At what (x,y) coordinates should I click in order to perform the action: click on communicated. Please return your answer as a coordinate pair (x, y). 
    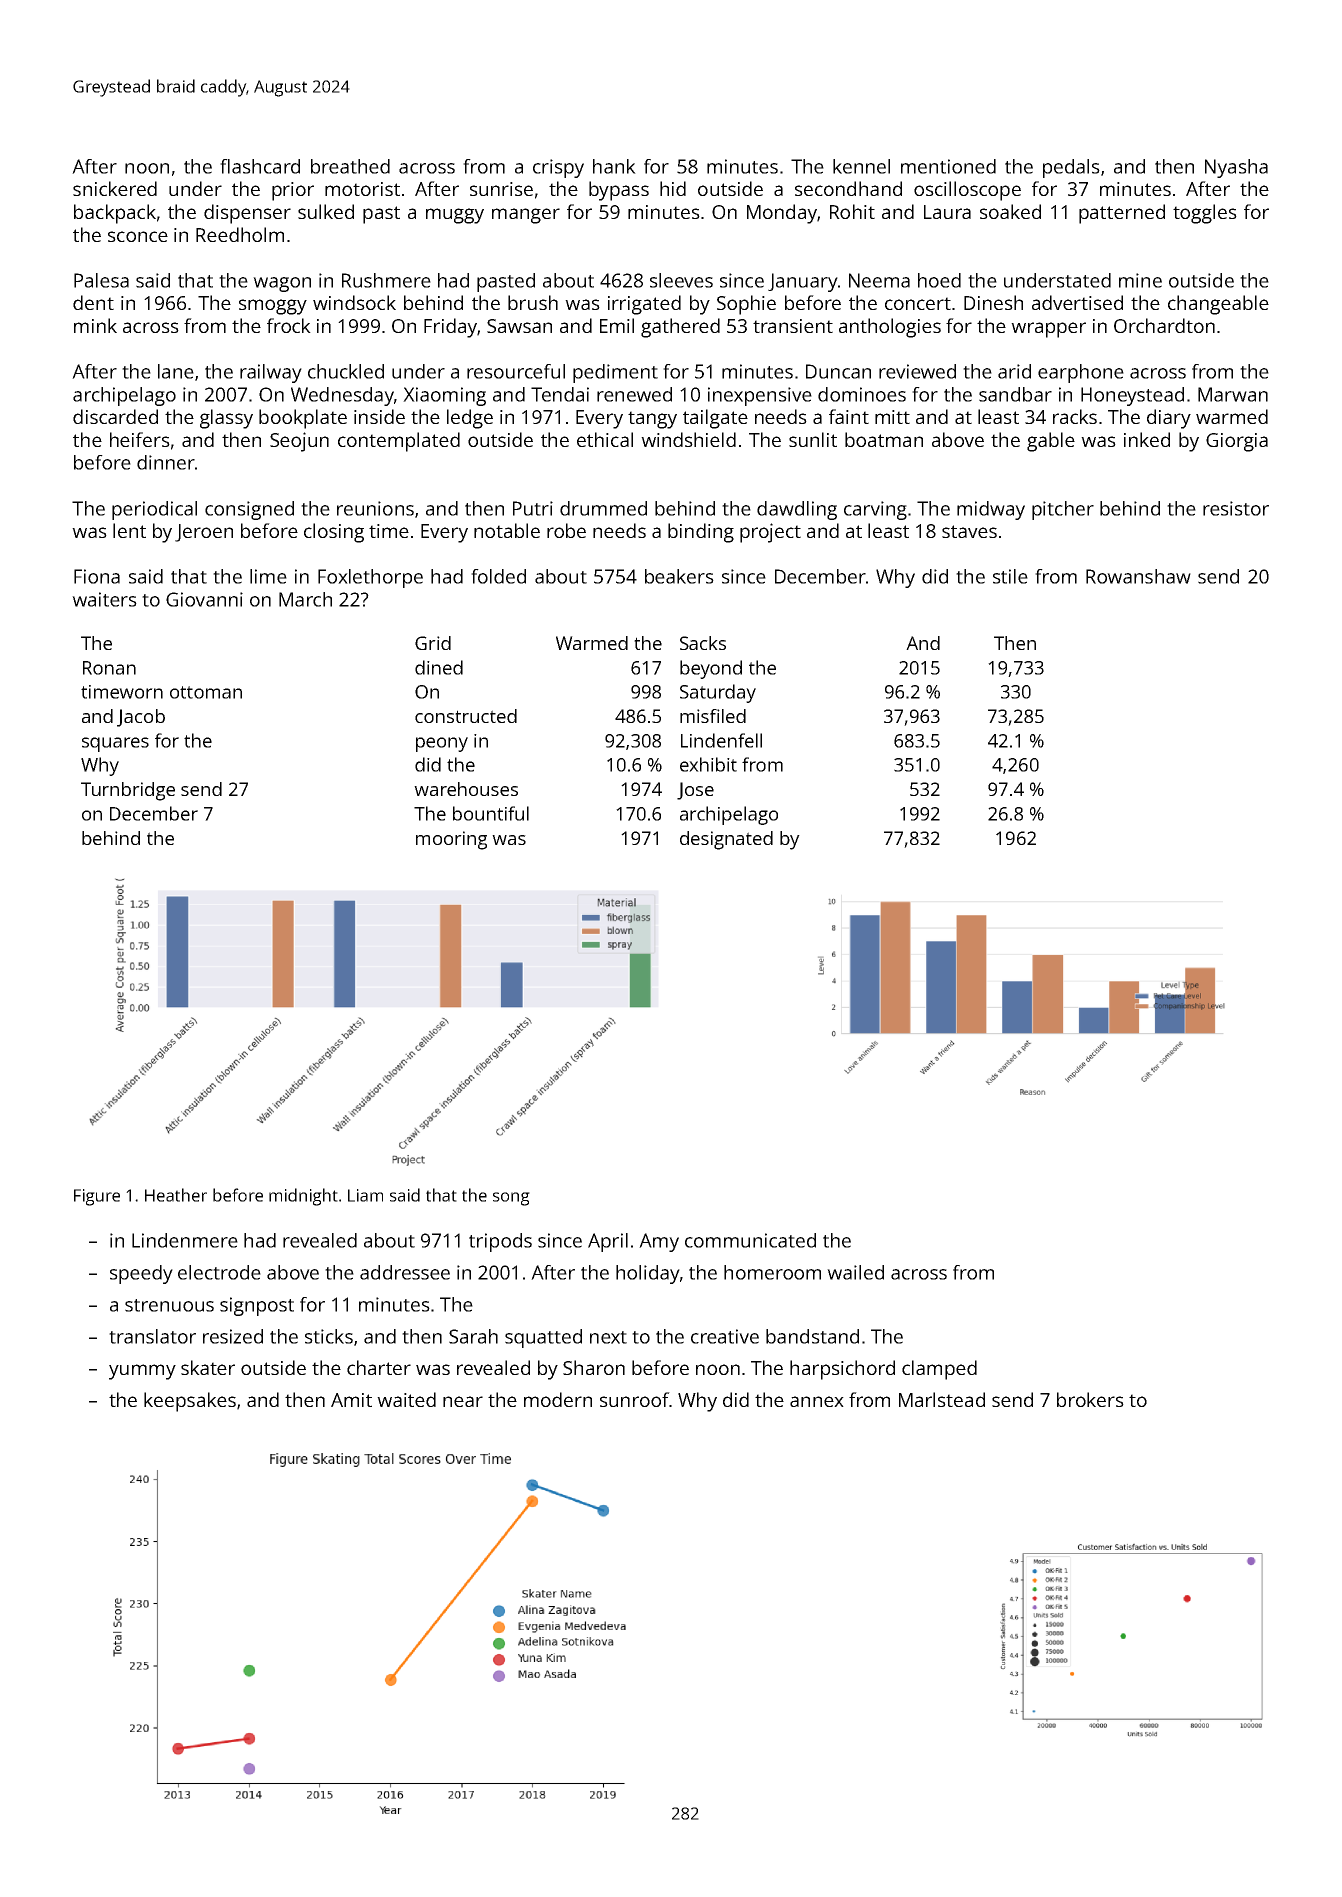
    Looking at the image, I should click on (750, 1240).
